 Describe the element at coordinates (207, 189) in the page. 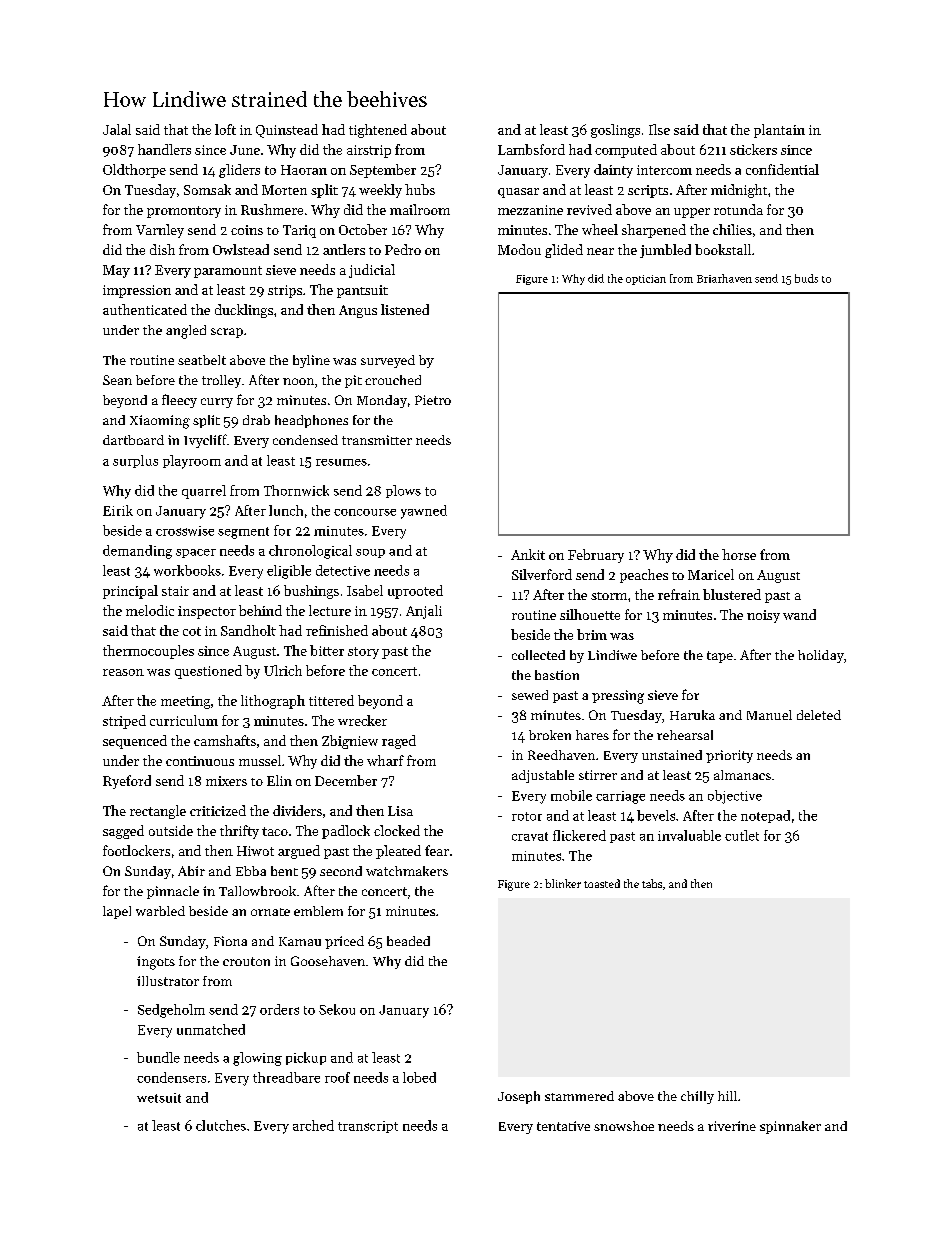

I see `Somsak` at that location.
